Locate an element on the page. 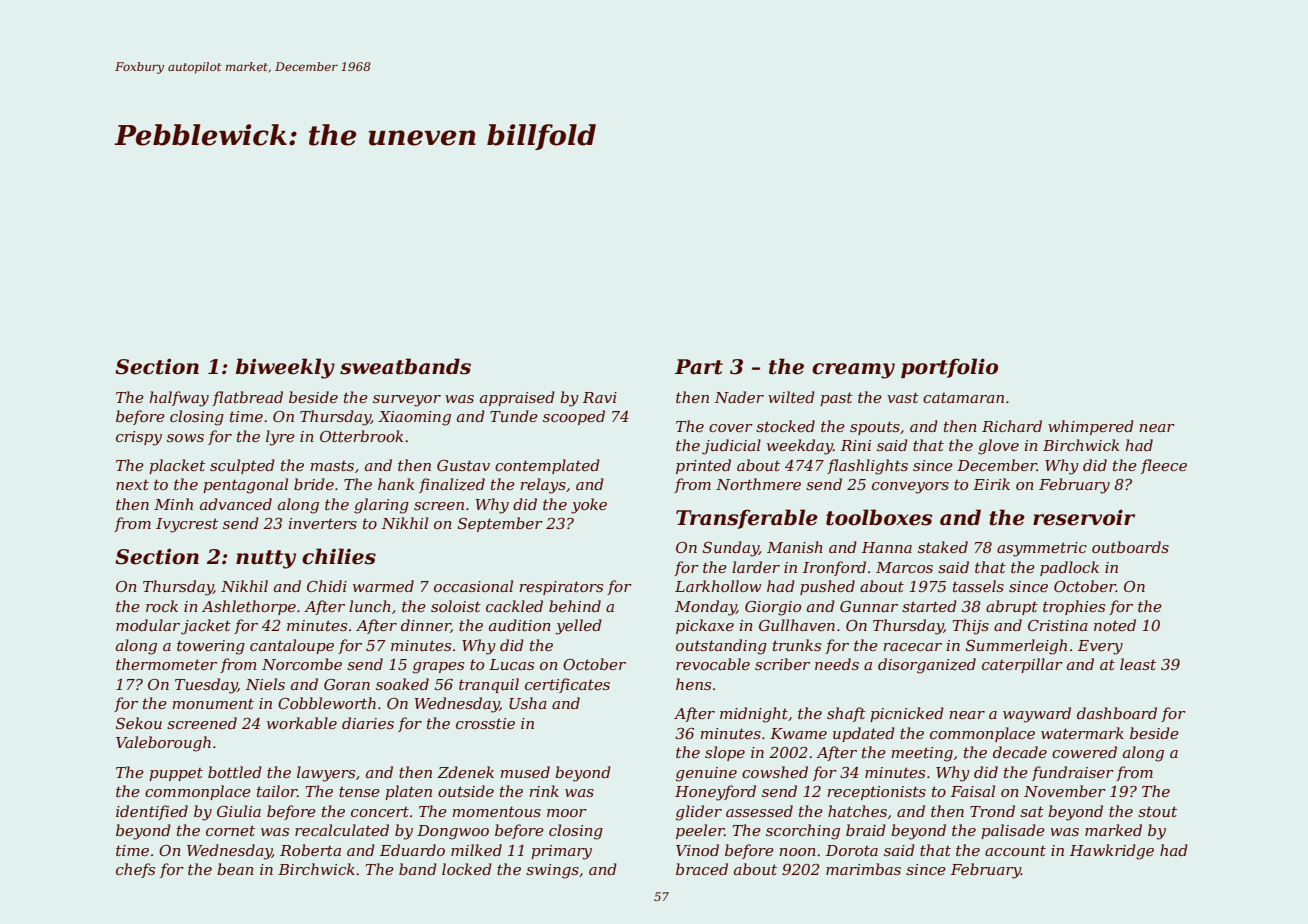 The image size is (1308, 924). locked is located at coordinates (467, 869).
